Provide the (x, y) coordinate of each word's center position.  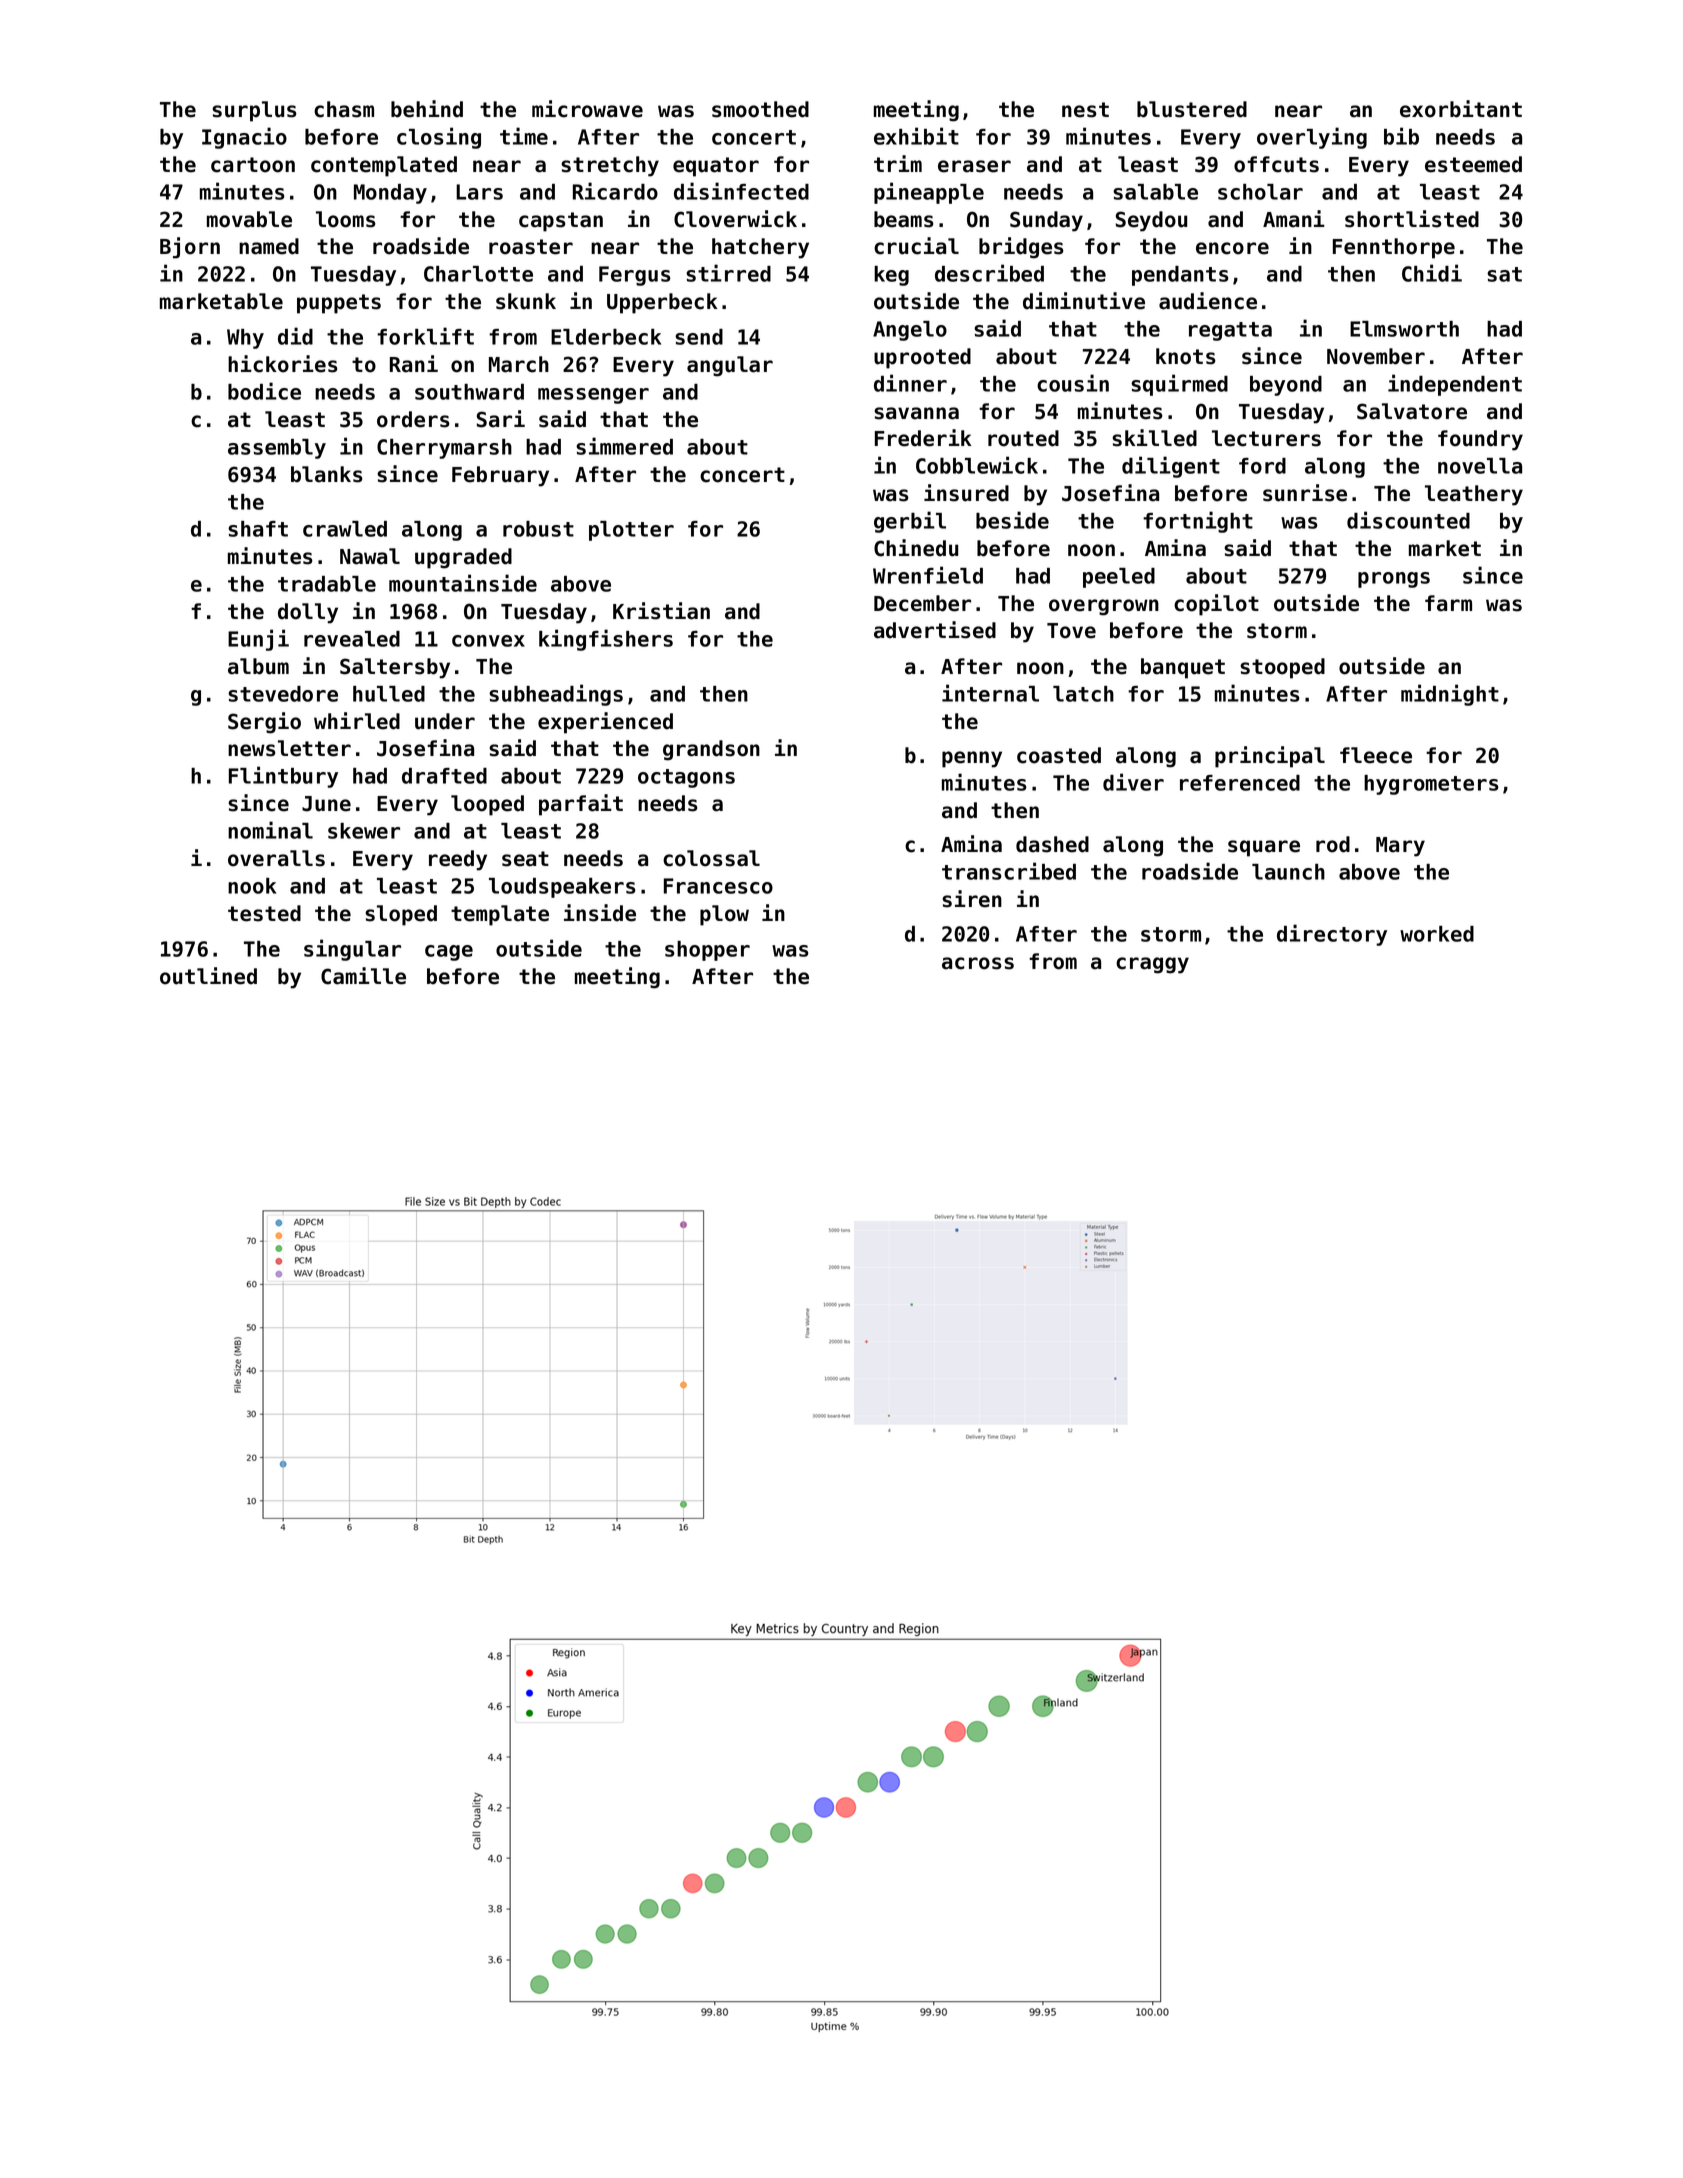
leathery (1474, 495)
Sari (501, 419)
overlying (1312, 138)
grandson (711, 750)
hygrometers (1431, 785)
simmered (624, 446)
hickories (283, 364)
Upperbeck (662, 303)
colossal (711, 858)
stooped (1282, 668)
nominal (270, 830)
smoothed (760, 109)
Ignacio (244, 138)
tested (264, 913)
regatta (1230, 331)
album (258, 666)
